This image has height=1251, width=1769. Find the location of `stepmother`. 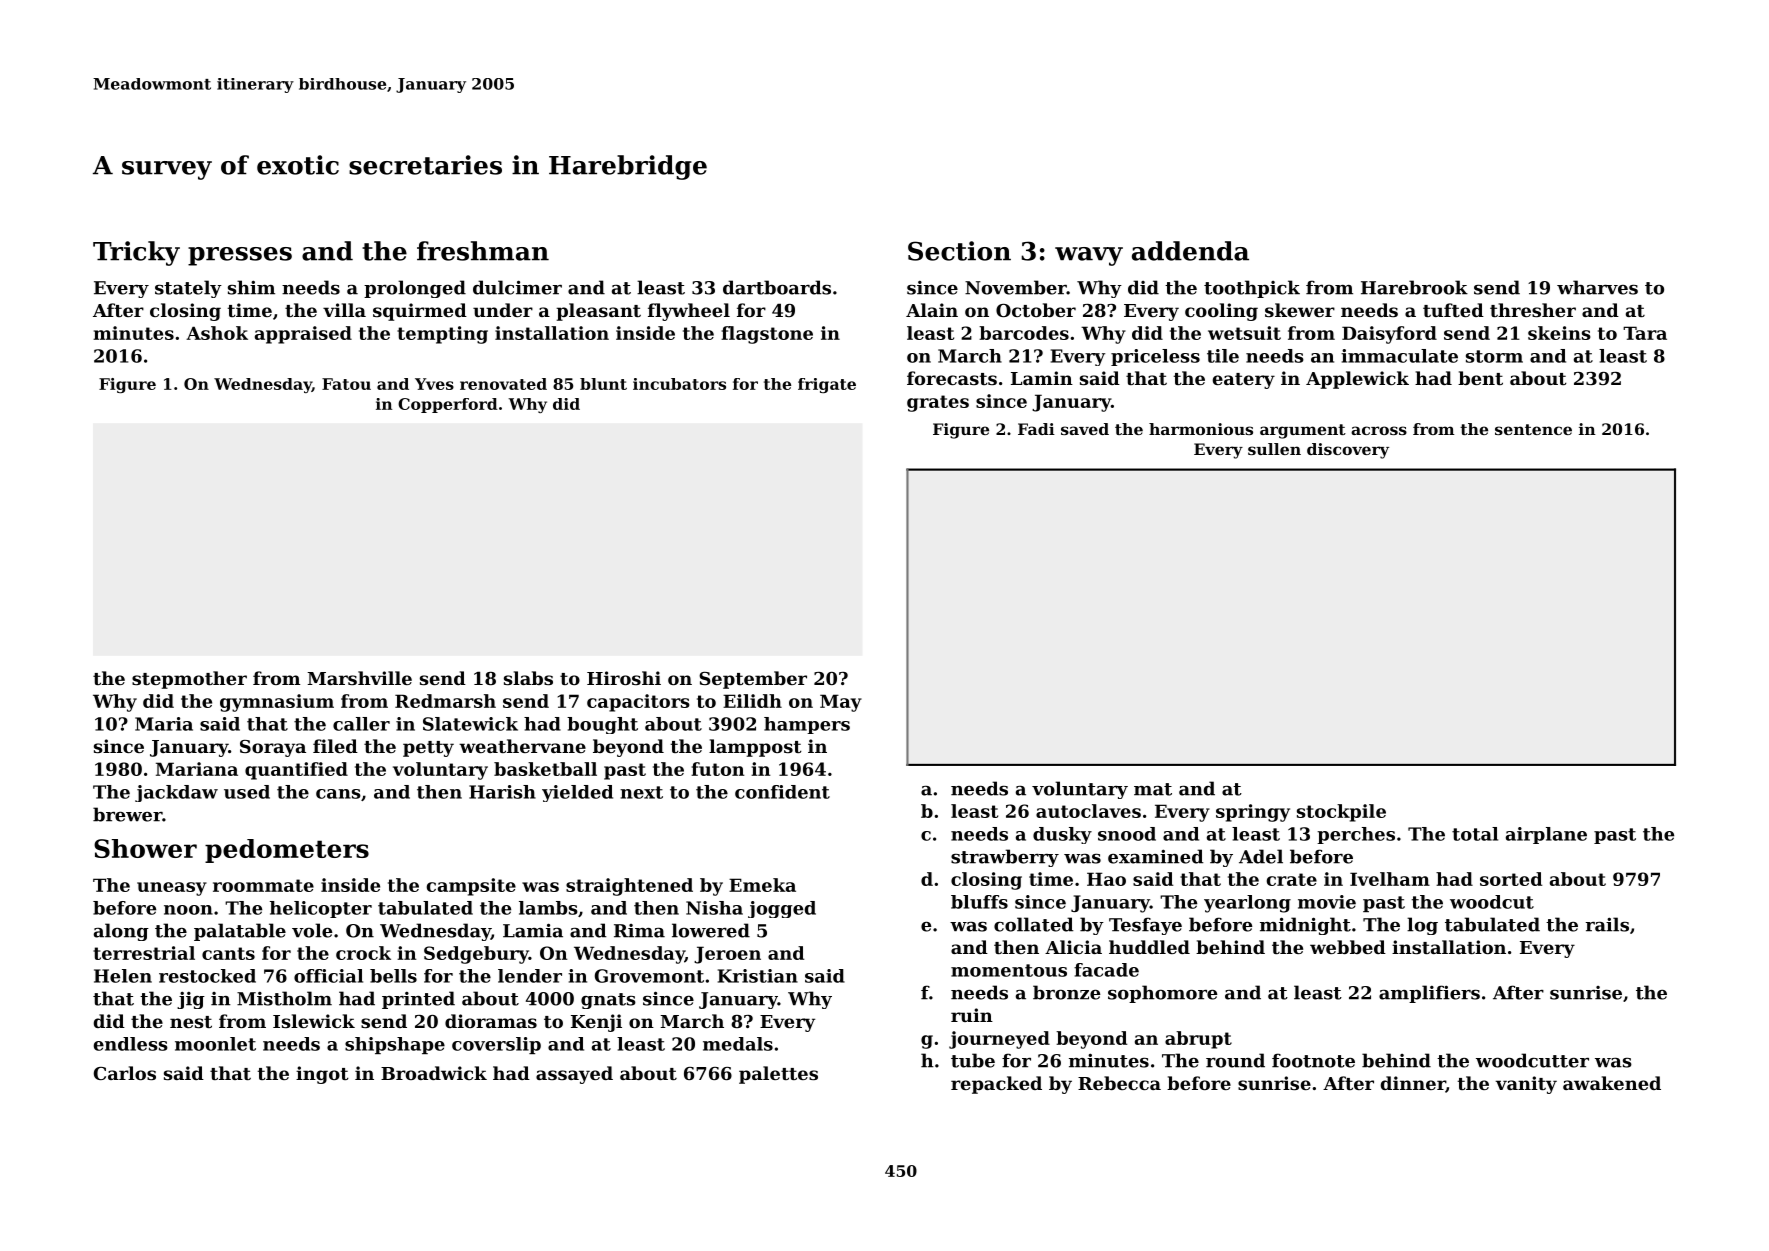

stepmother is located at coordinates (189, 680).
